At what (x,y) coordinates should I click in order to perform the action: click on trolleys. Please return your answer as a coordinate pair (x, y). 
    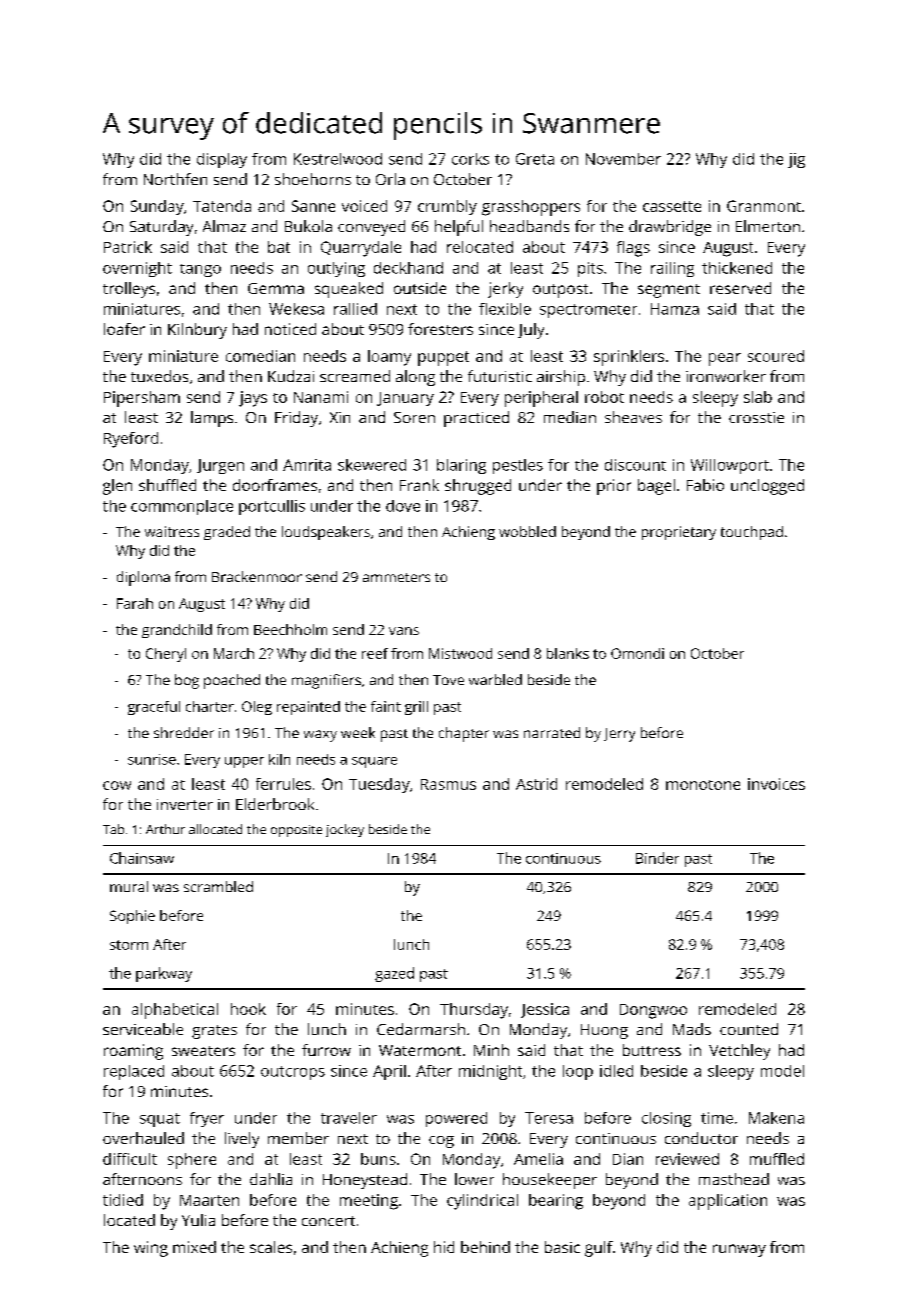
    Looking at the image, I should click on (129, 290).
